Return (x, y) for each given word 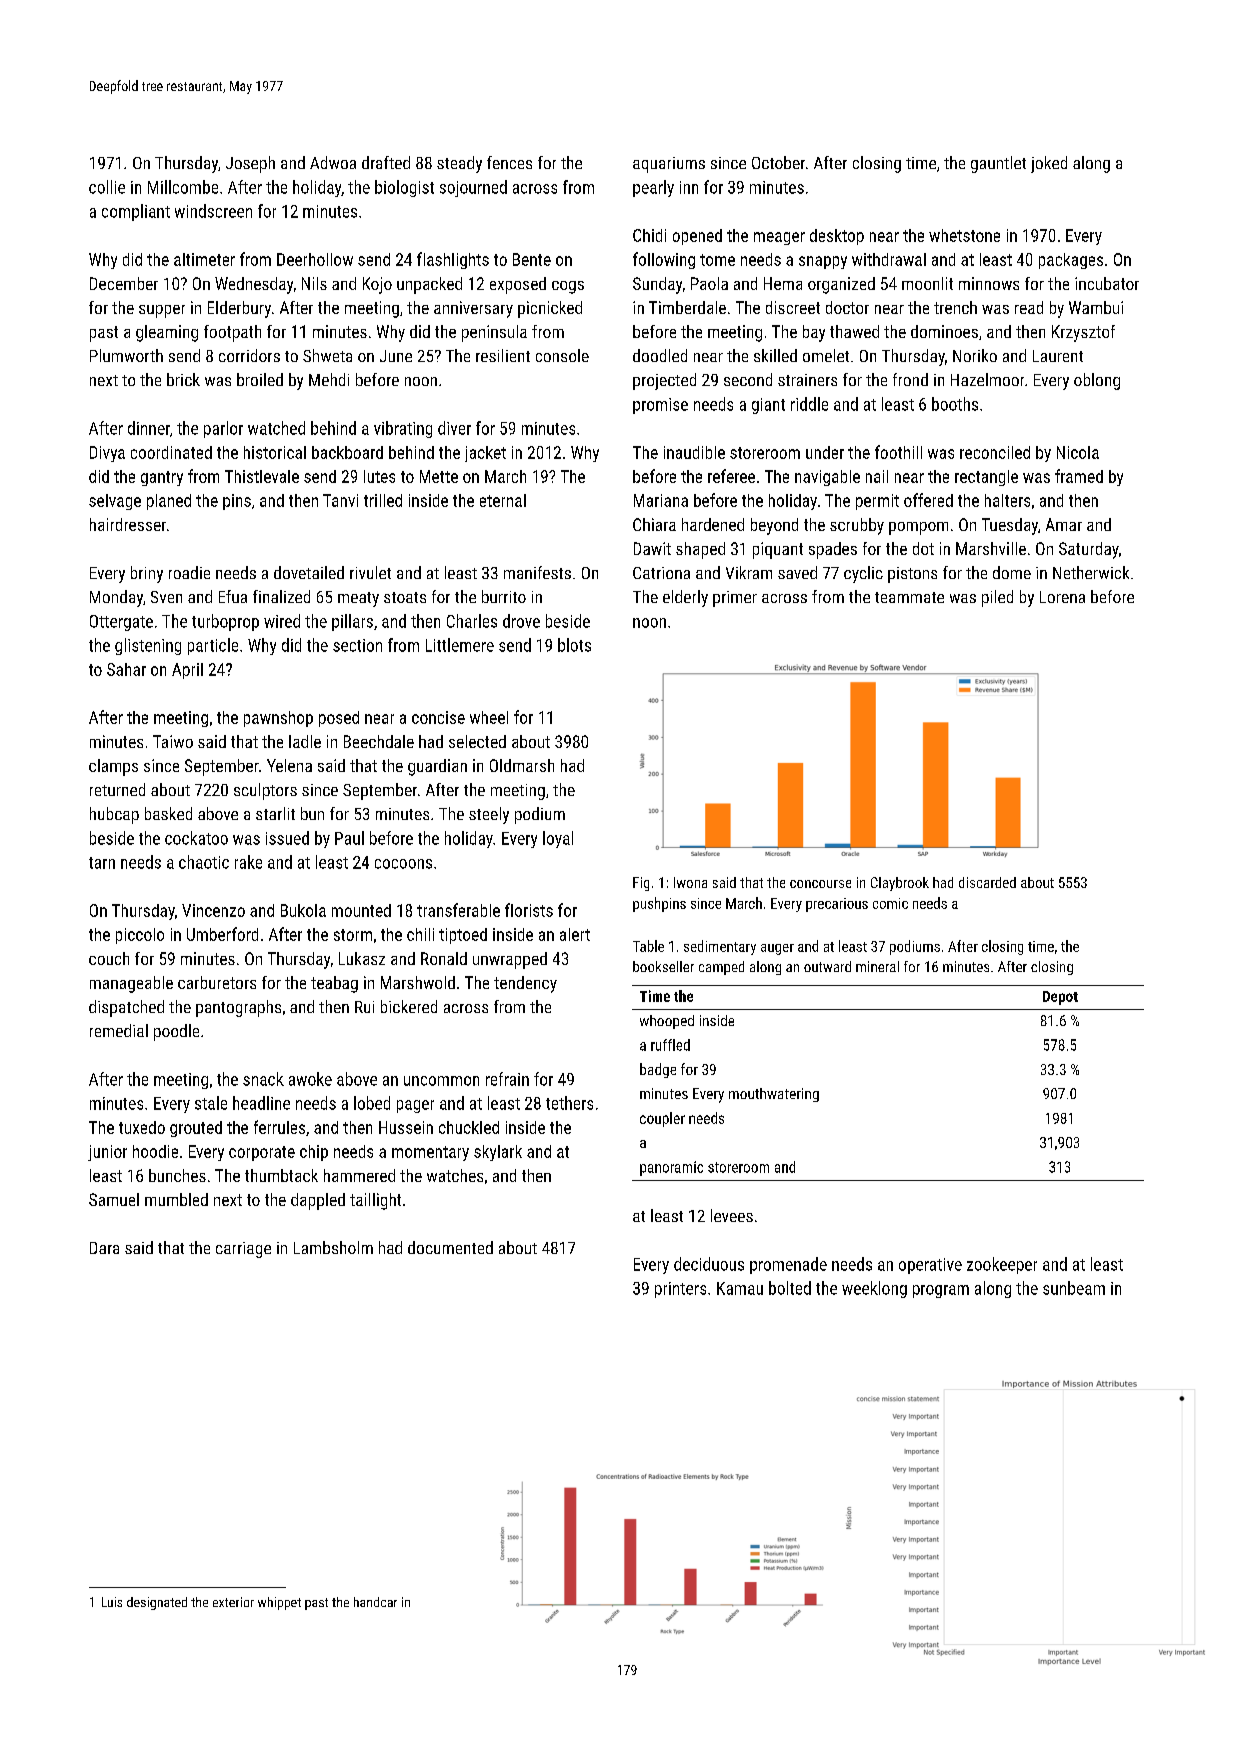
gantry (162, 478)
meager (779, 238)
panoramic (671, 1168)
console (562, 355)
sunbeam (1074, 1288)
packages (1071, 261)
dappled (318, 1201)
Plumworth (126, 355)
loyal (558, 839)
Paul (349, 838)
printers (680, 1290)
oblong (1097, 381)
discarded (987, 882)
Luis (112, 1602)
